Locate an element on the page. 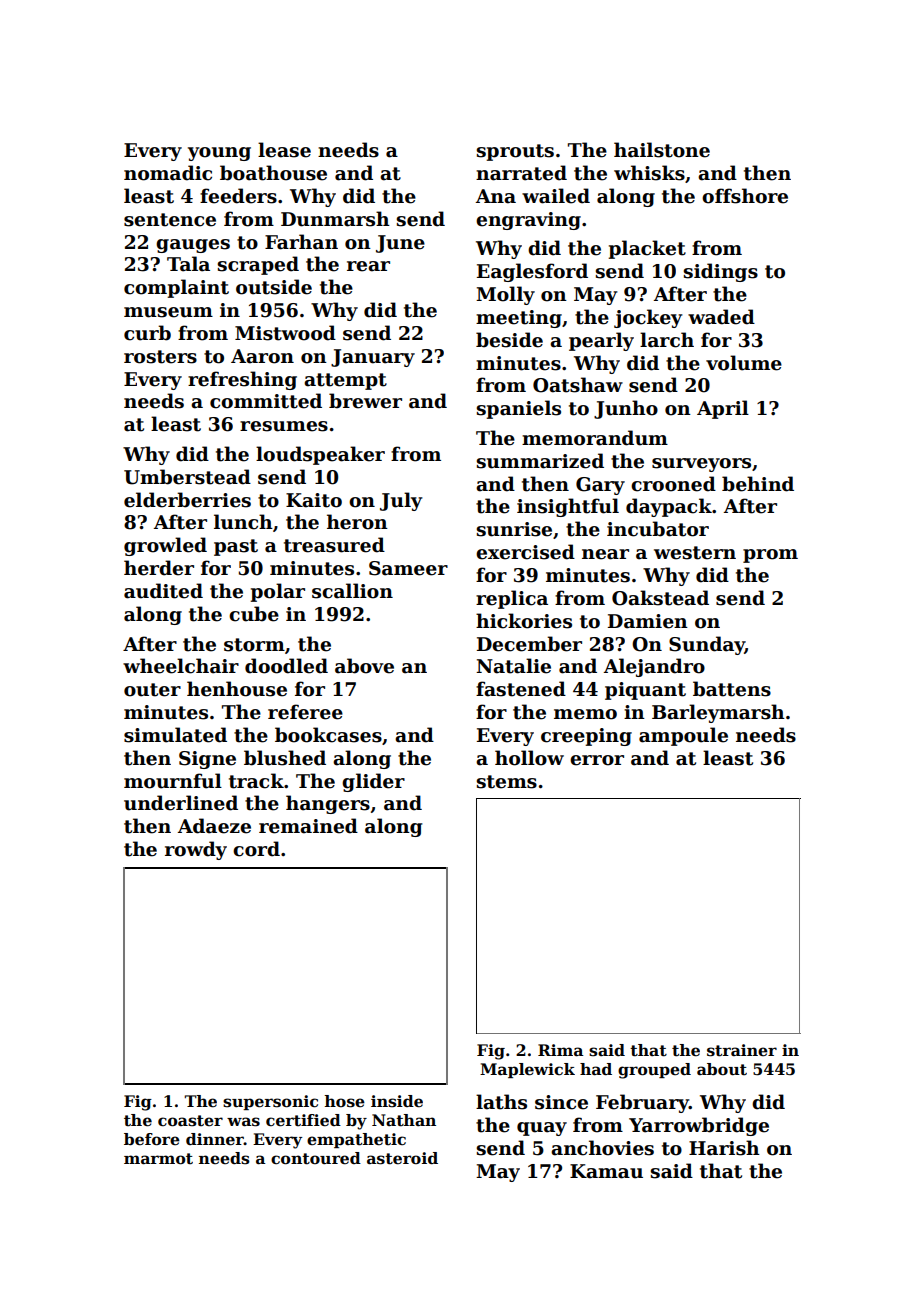  fastened is located at coordinates (521, 689).
